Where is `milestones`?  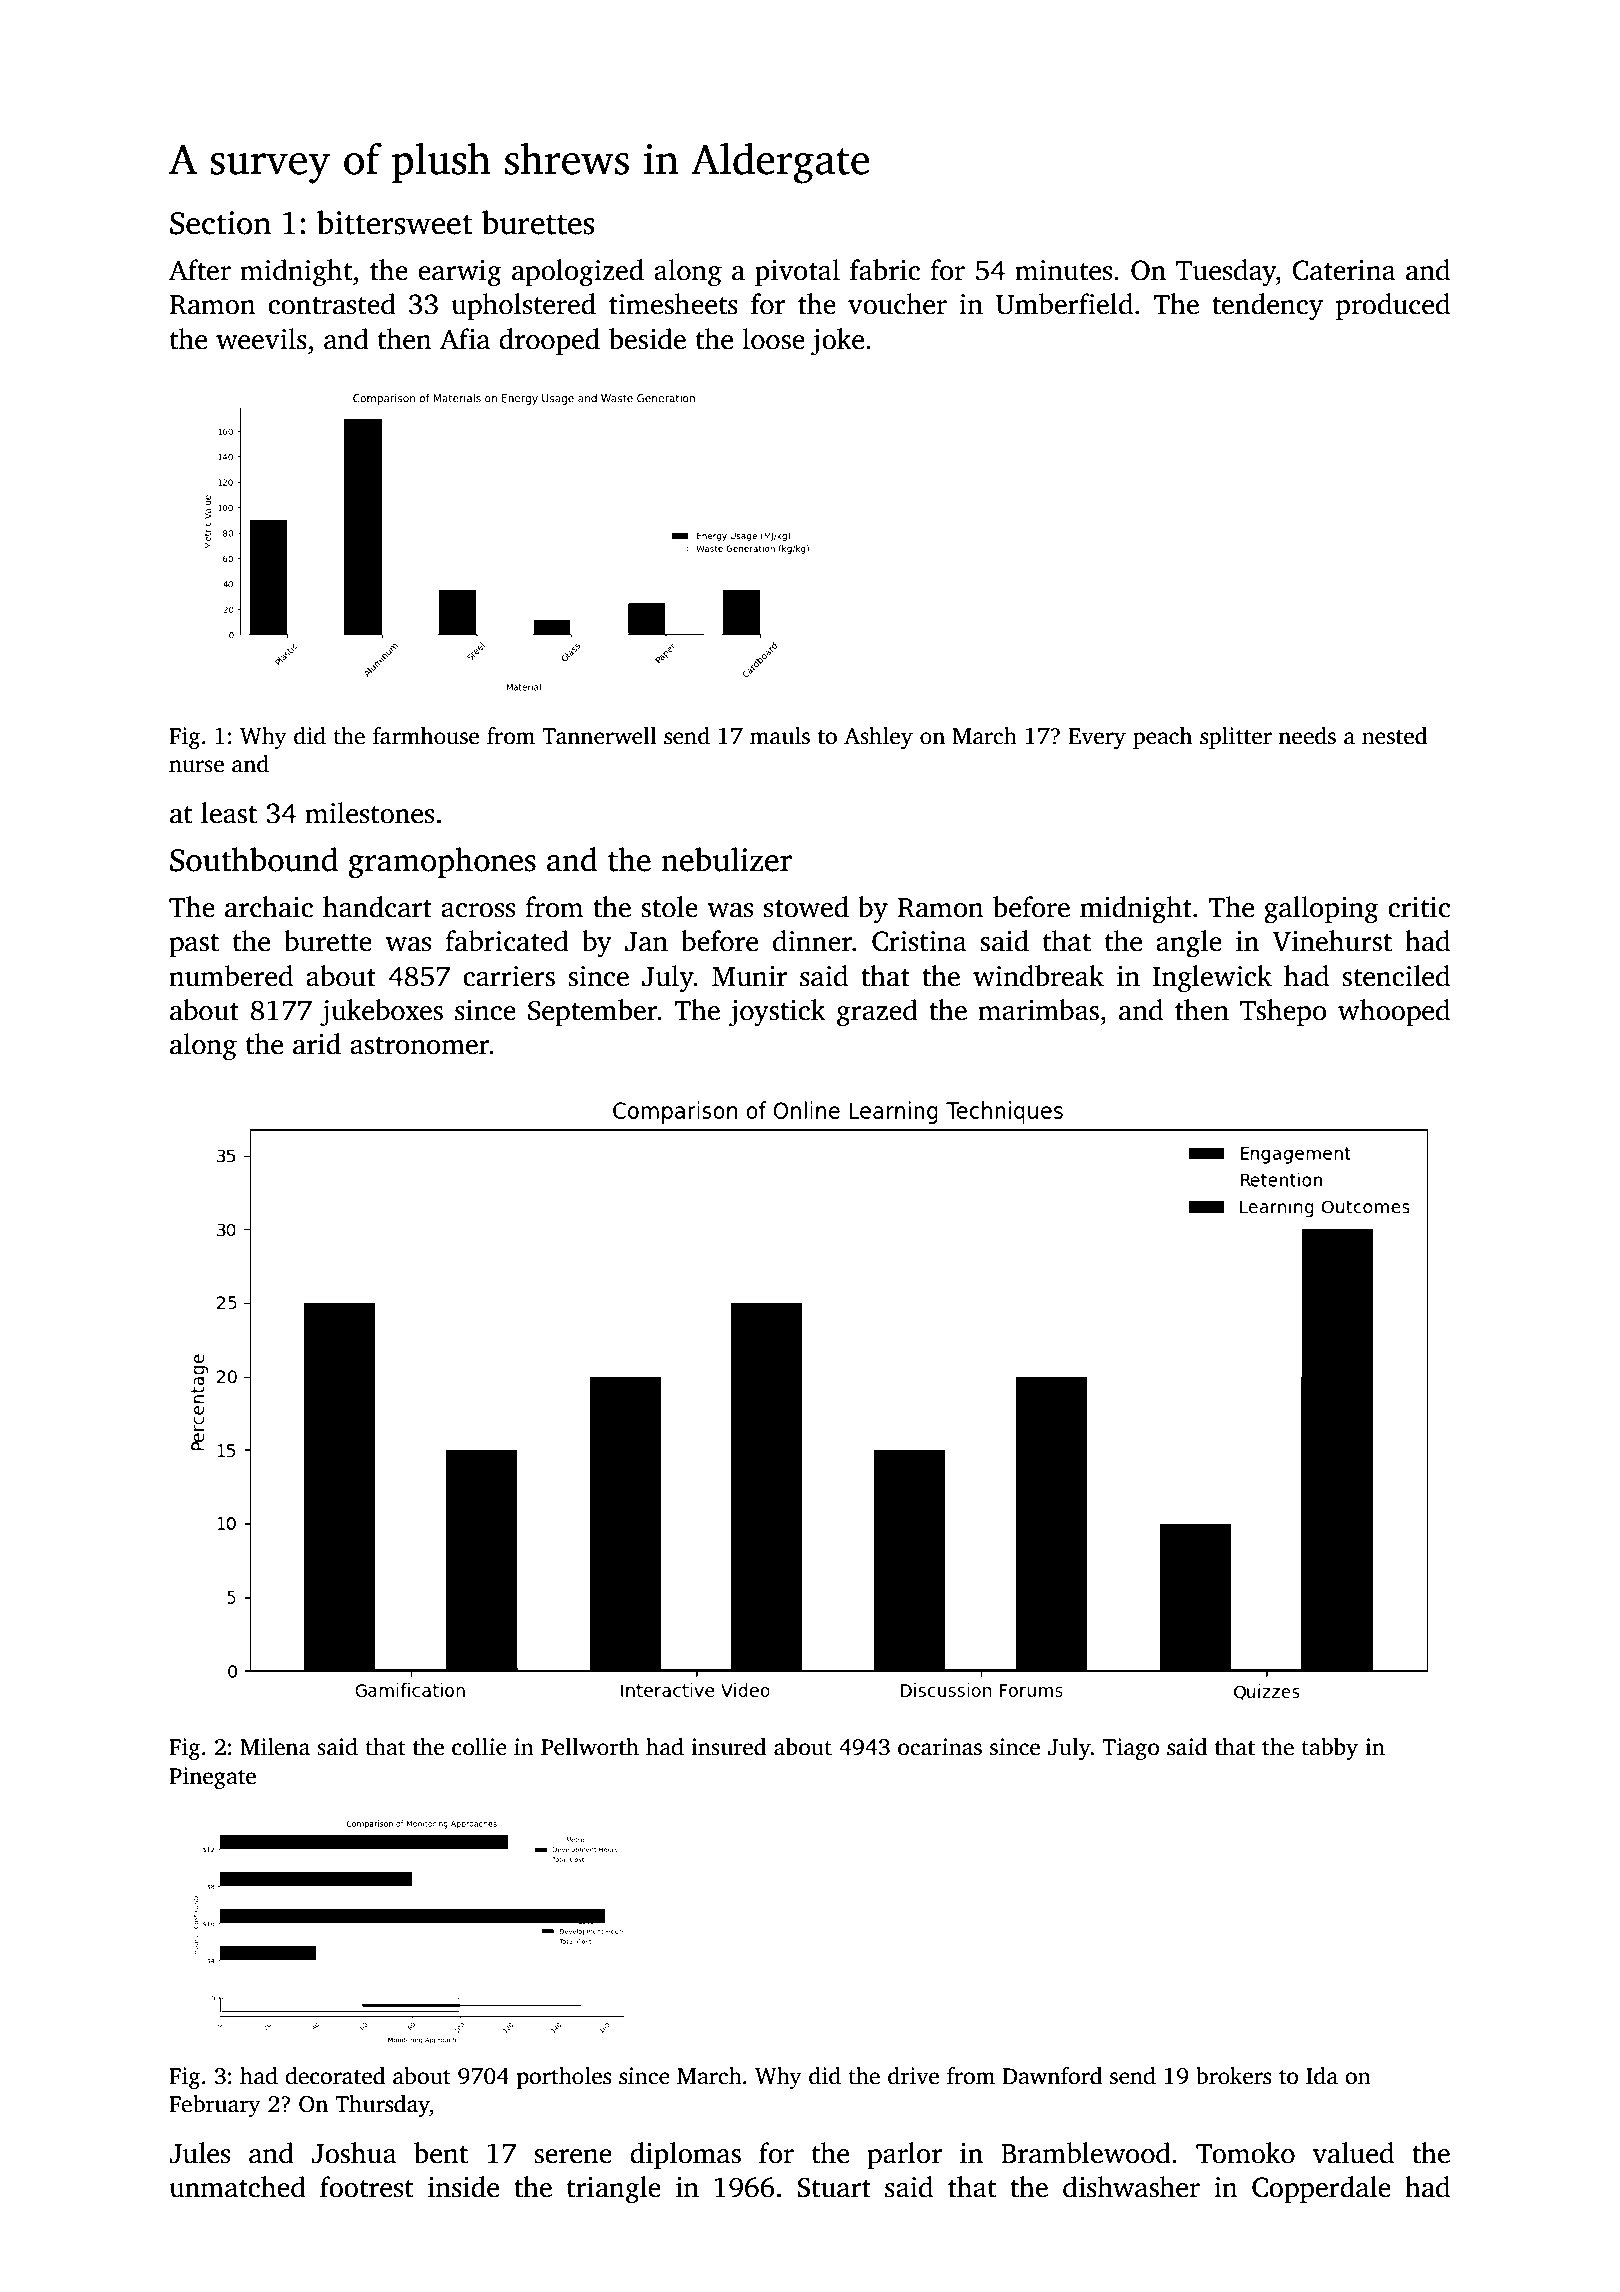 milestones is located at coordinates (369, 813).
